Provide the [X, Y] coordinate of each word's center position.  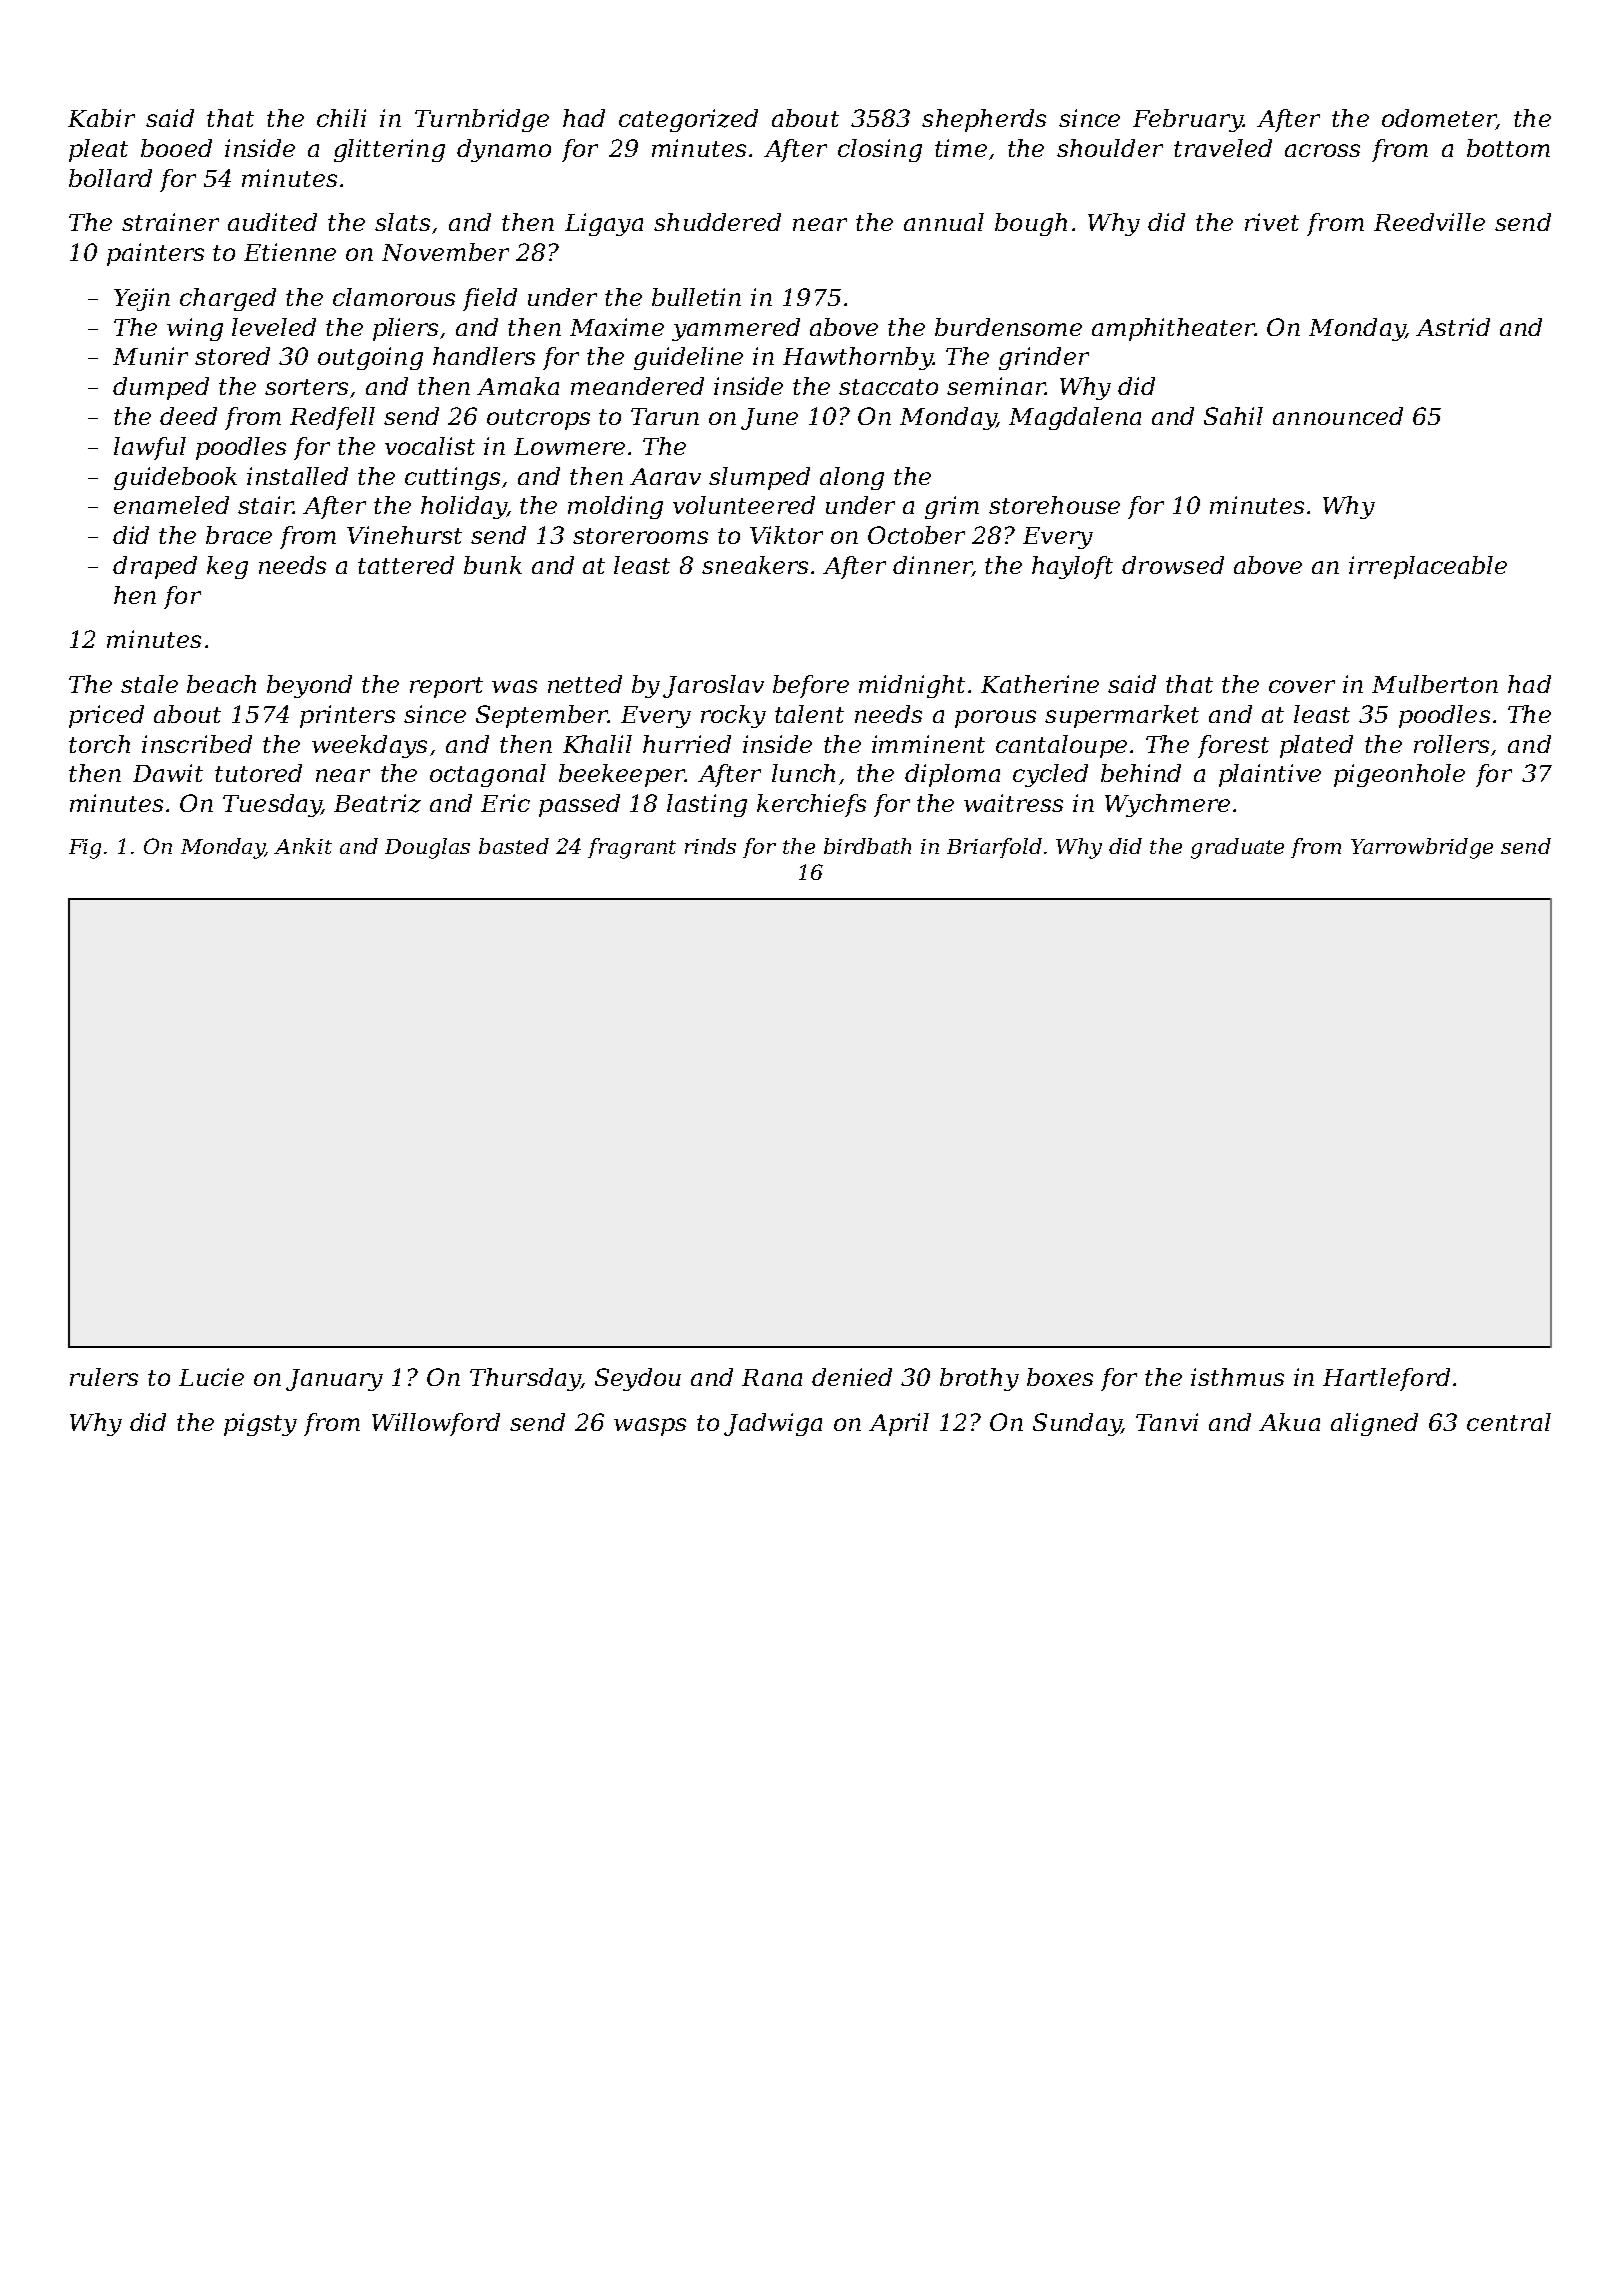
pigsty [260, 1424]
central [1509, 1422]
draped [155, 567]
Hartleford [1386, 1379]
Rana [772, 1377]
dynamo [504, 150]
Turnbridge [482, 120]
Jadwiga [773, 1424]
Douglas [427, 848]
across [1322, 150]
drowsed [1173, 565]
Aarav [665, 476]
